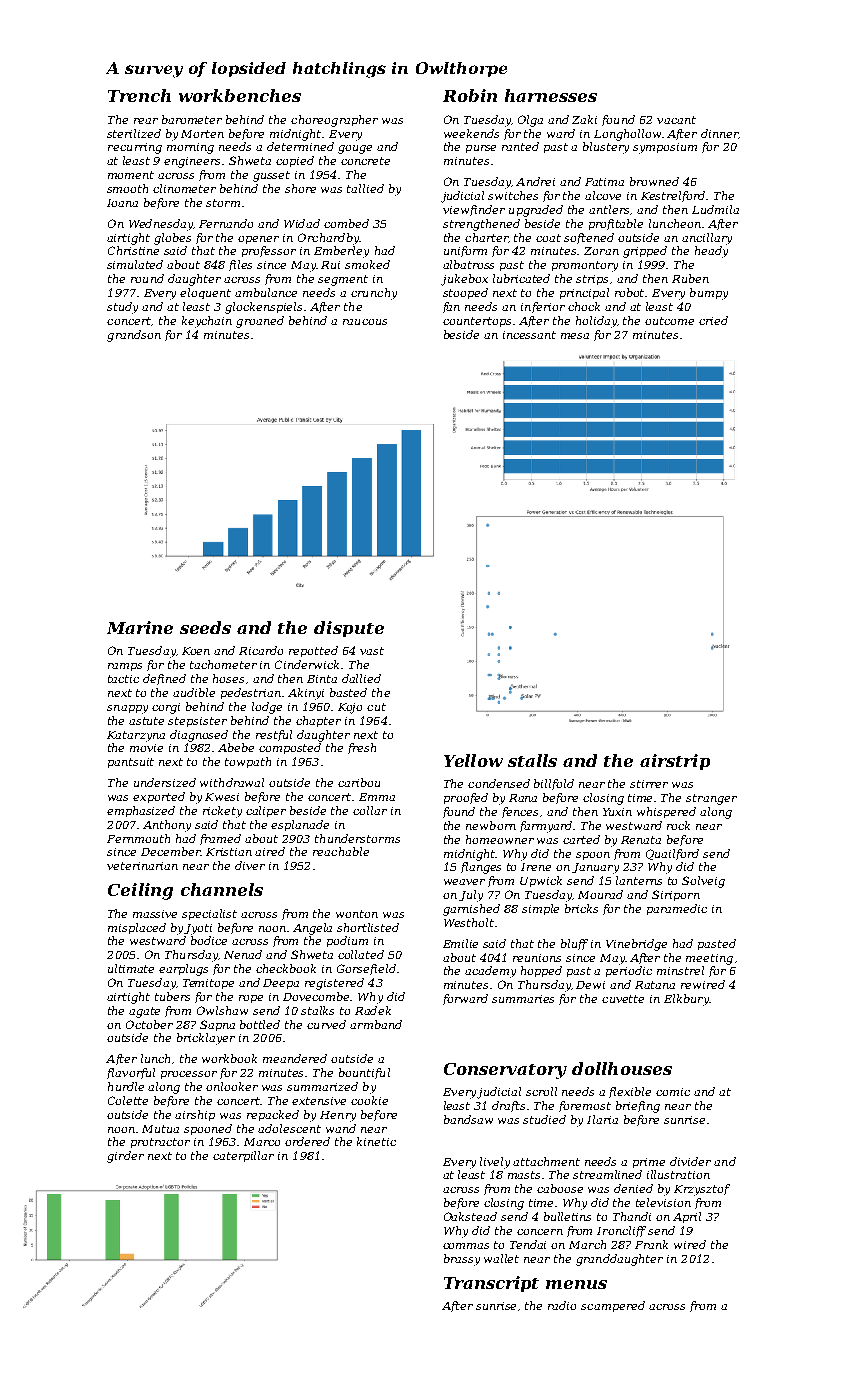 The height and width of the page is (1400, 849). Describe the element at coordinates (575, 336) in the page. I see `mesa` at that location.
